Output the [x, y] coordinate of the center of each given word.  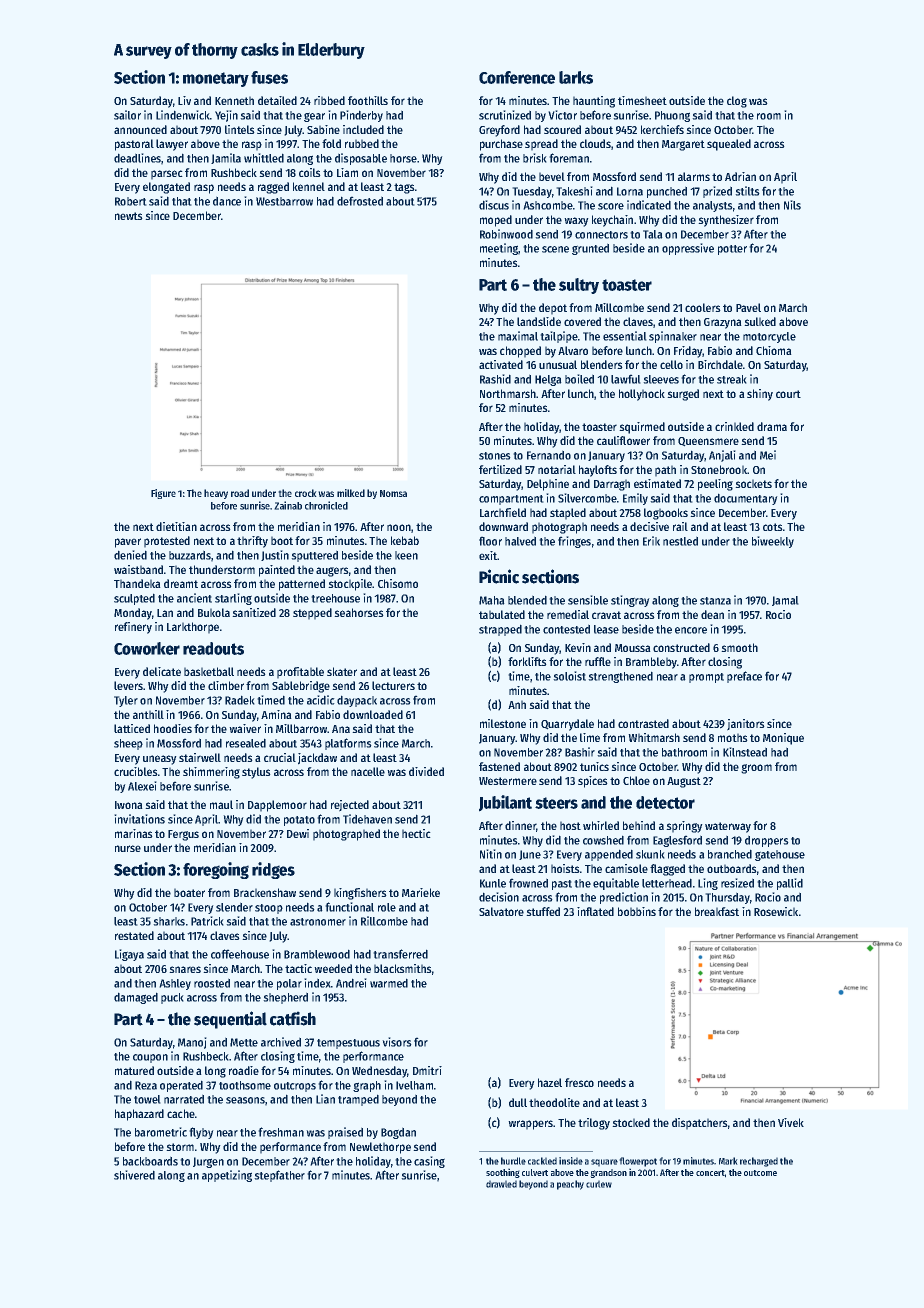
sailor [127, 115]
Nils [792, 205]
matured [134, 1070]
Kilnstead [745, 752]
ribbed [329, 100]
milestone [503, 723]
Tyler [126, 701]
